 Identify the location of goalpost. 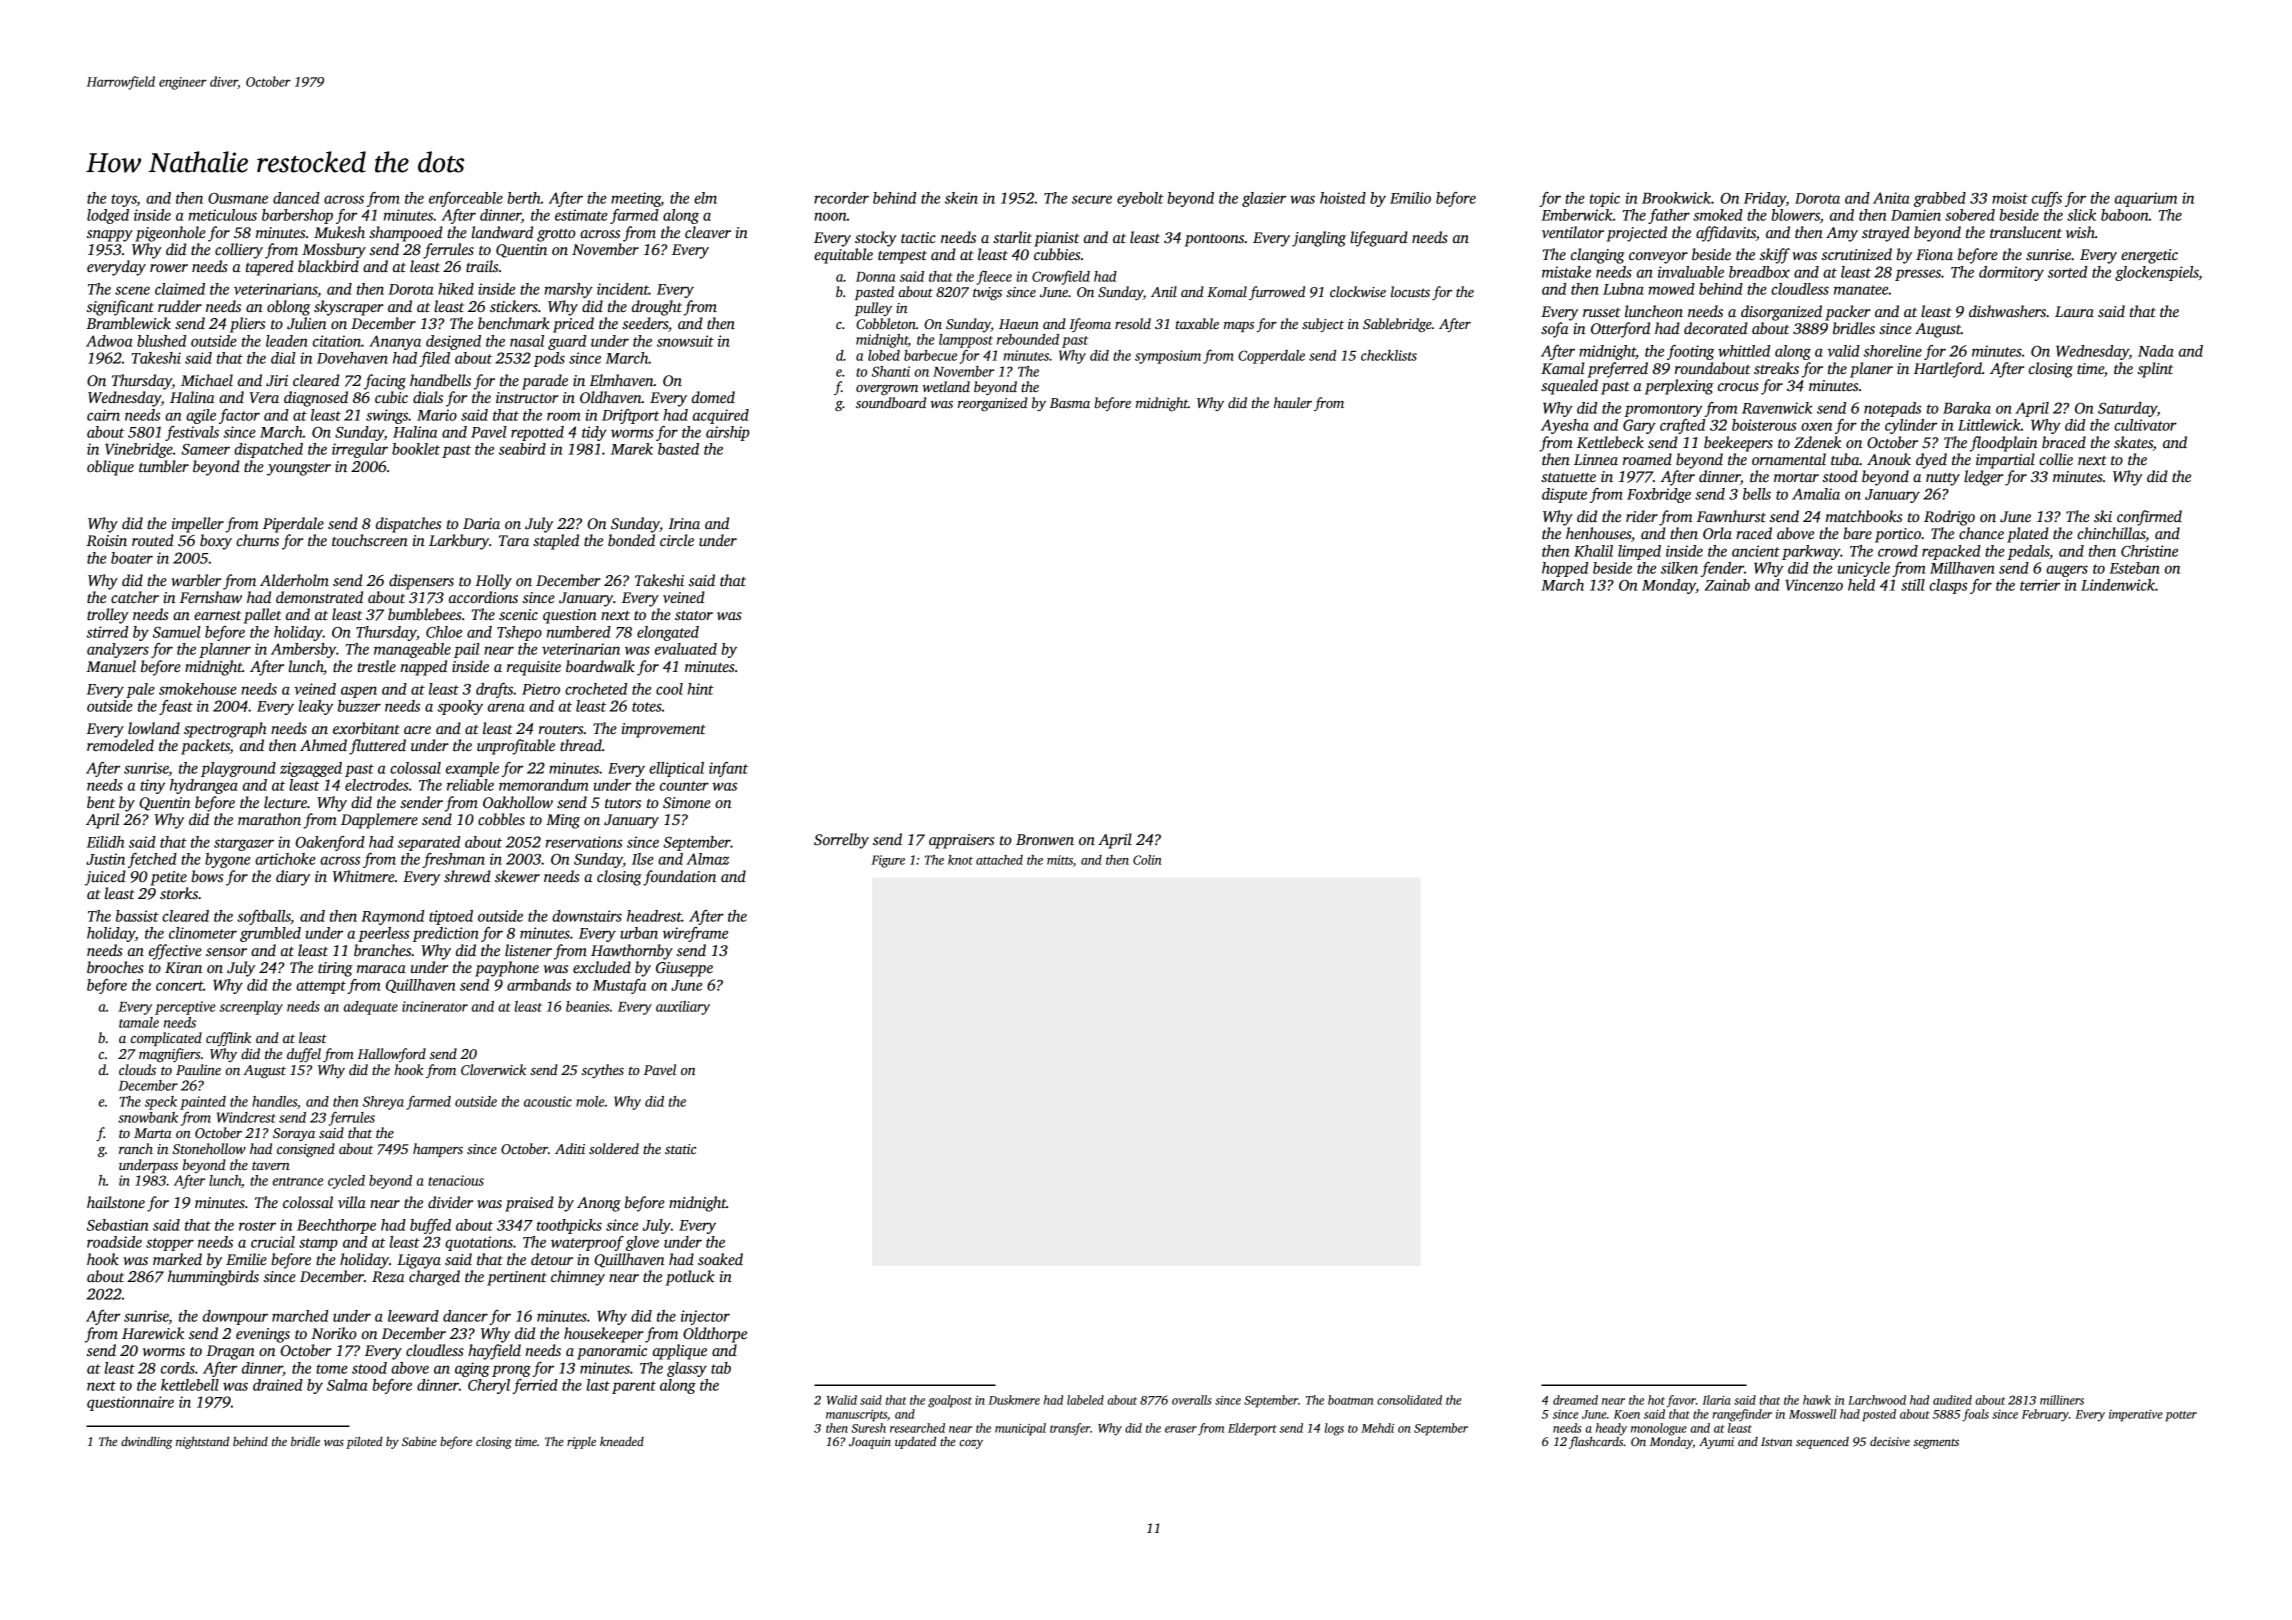
(950, 1401).
